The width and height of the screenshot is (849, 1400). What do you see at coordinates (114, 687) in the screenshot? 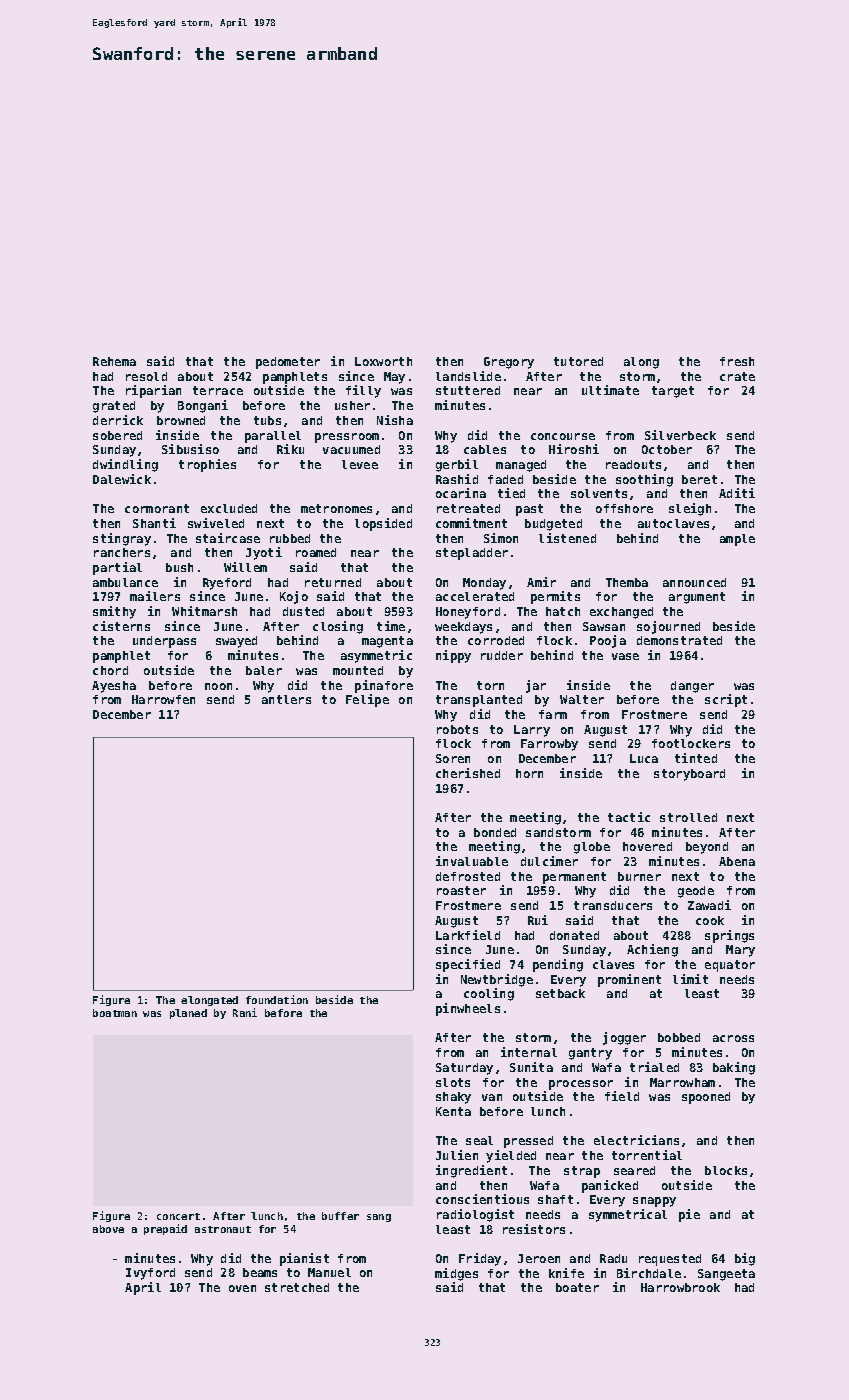
I see `Ayesha` at bounding box center [114, 687].
